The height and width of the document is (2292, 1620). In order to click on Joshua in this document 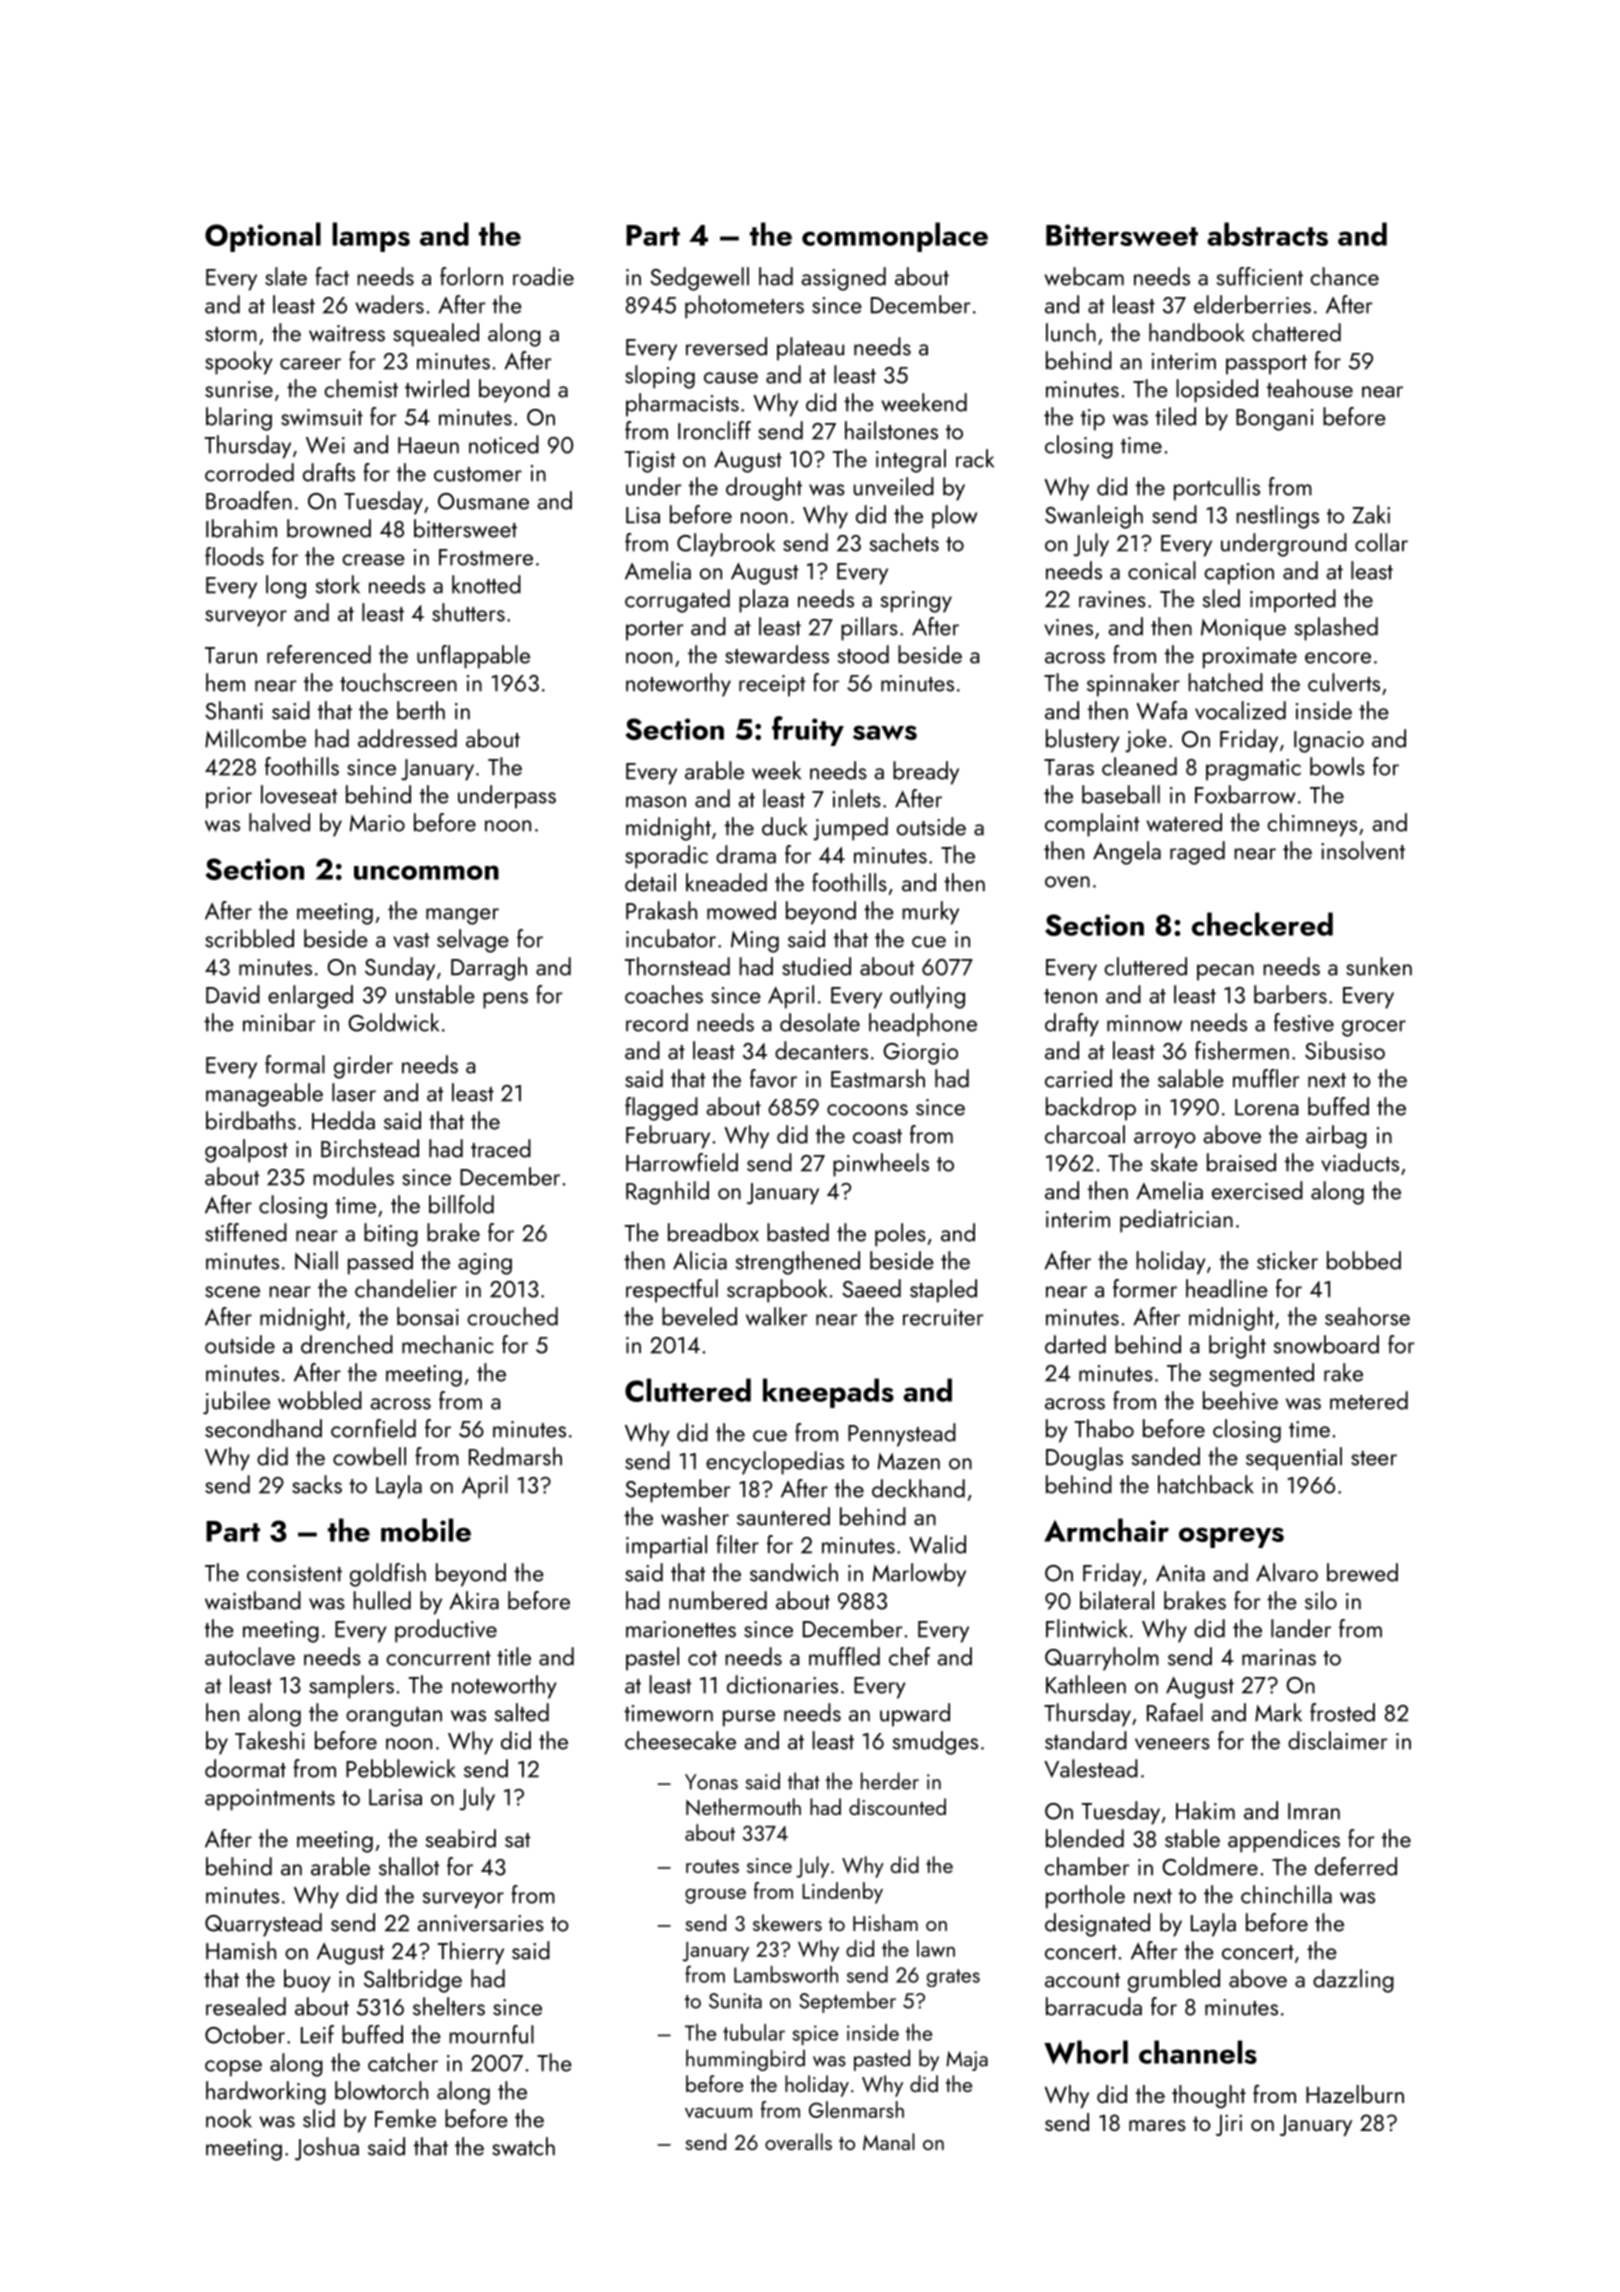, I will do `click(327, 2149)`.
